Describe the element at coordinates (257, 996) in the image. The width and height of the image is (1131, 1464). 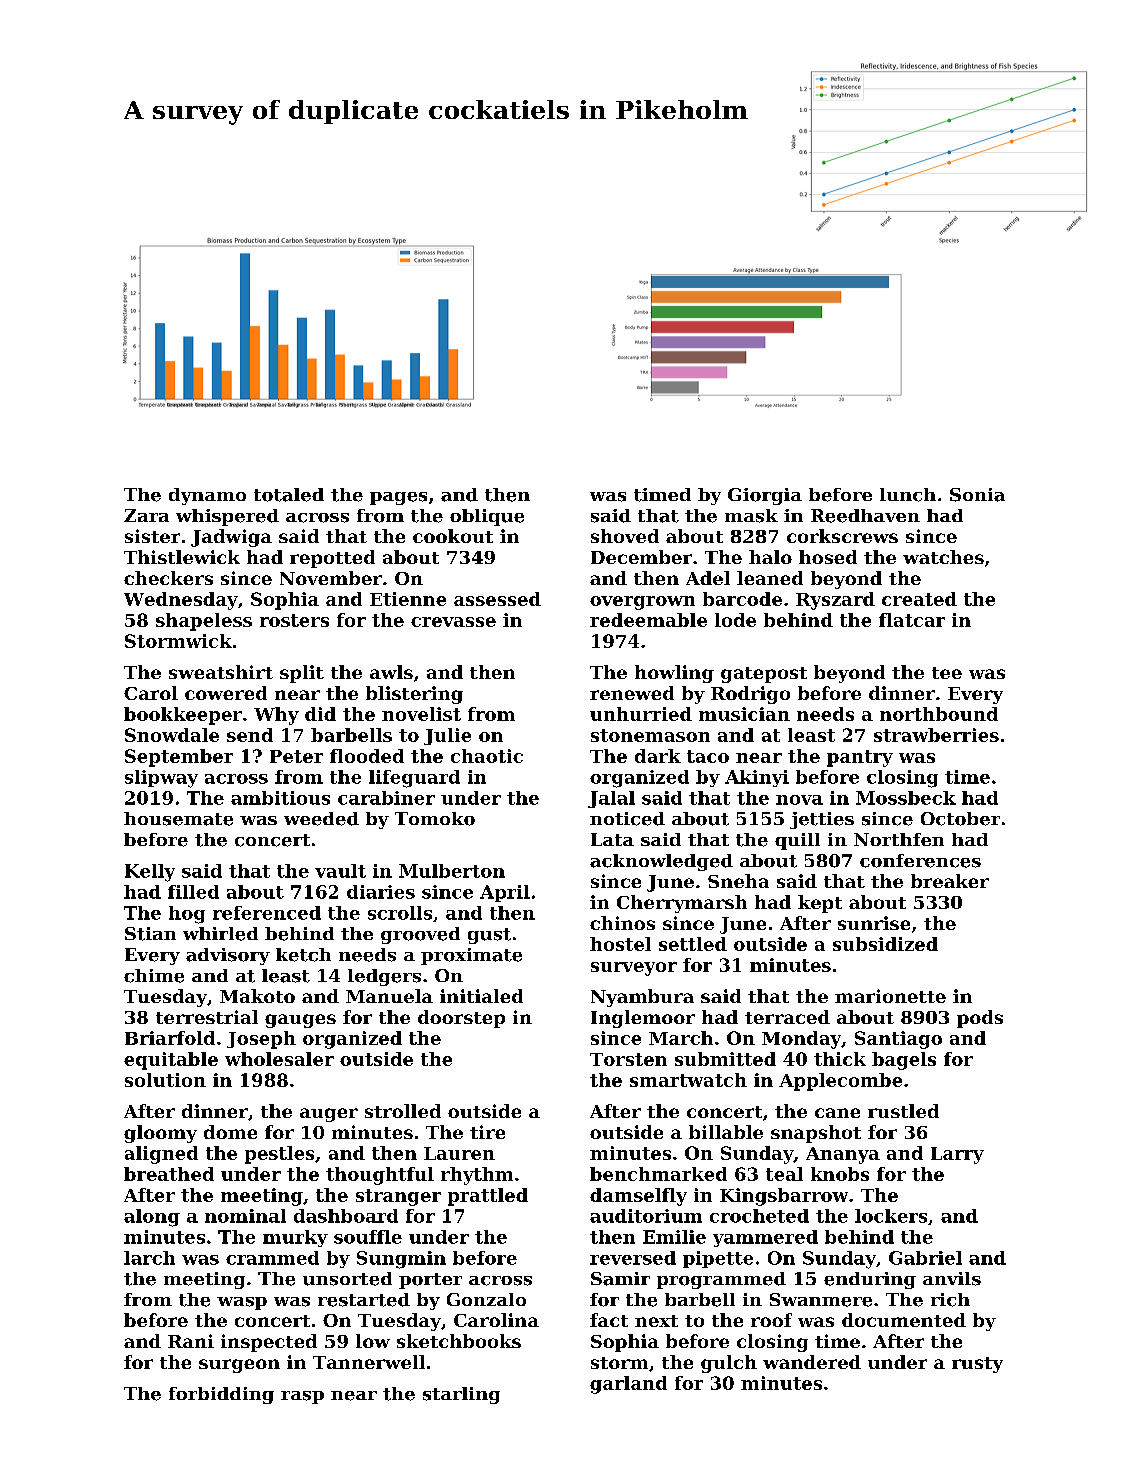
I see `Makoto` at that location.
